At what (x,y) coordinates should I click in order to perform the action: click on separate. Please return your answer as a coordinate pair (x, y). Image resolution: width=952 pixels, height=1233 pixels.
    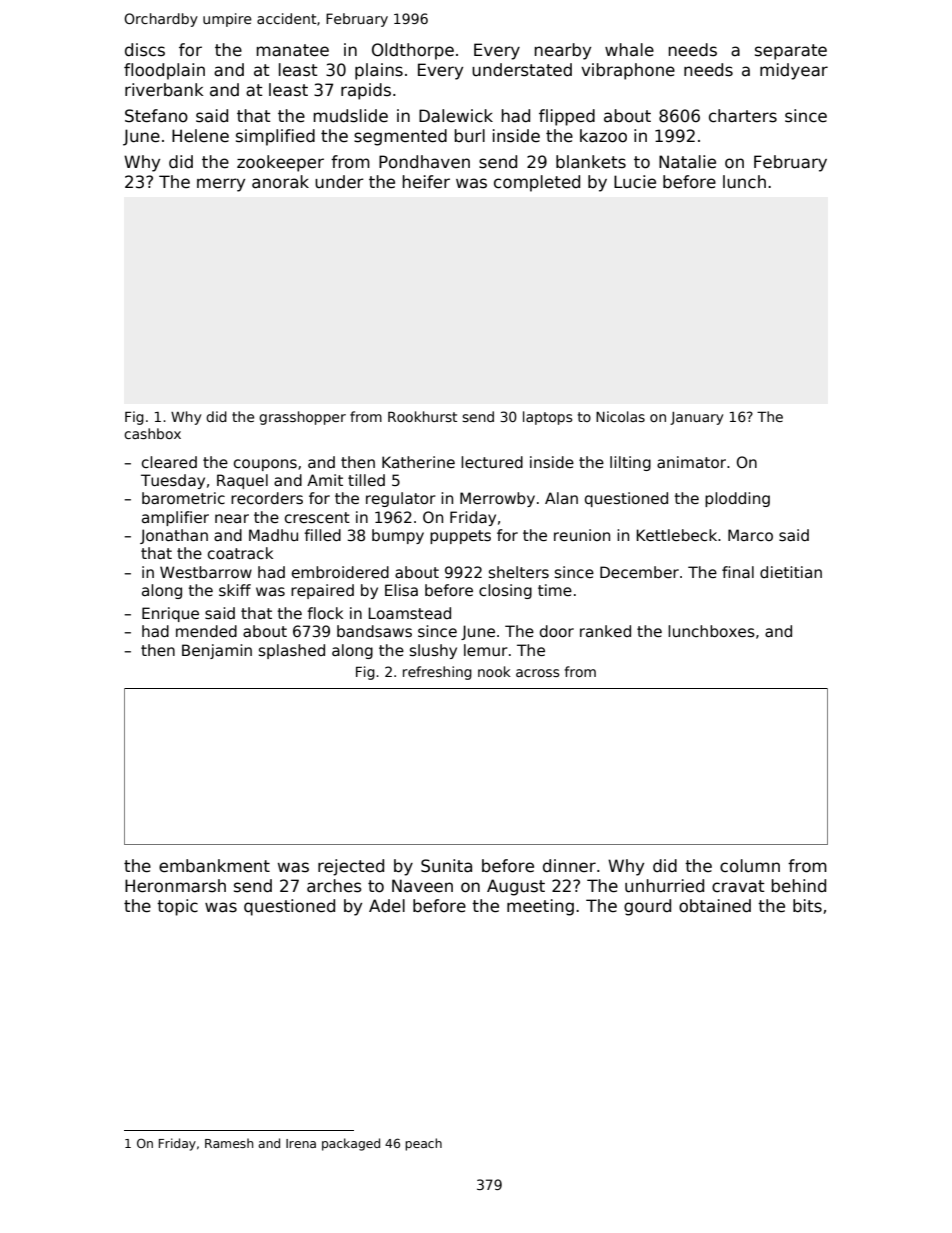
    Looking at the image, I should click on (791, 52).
